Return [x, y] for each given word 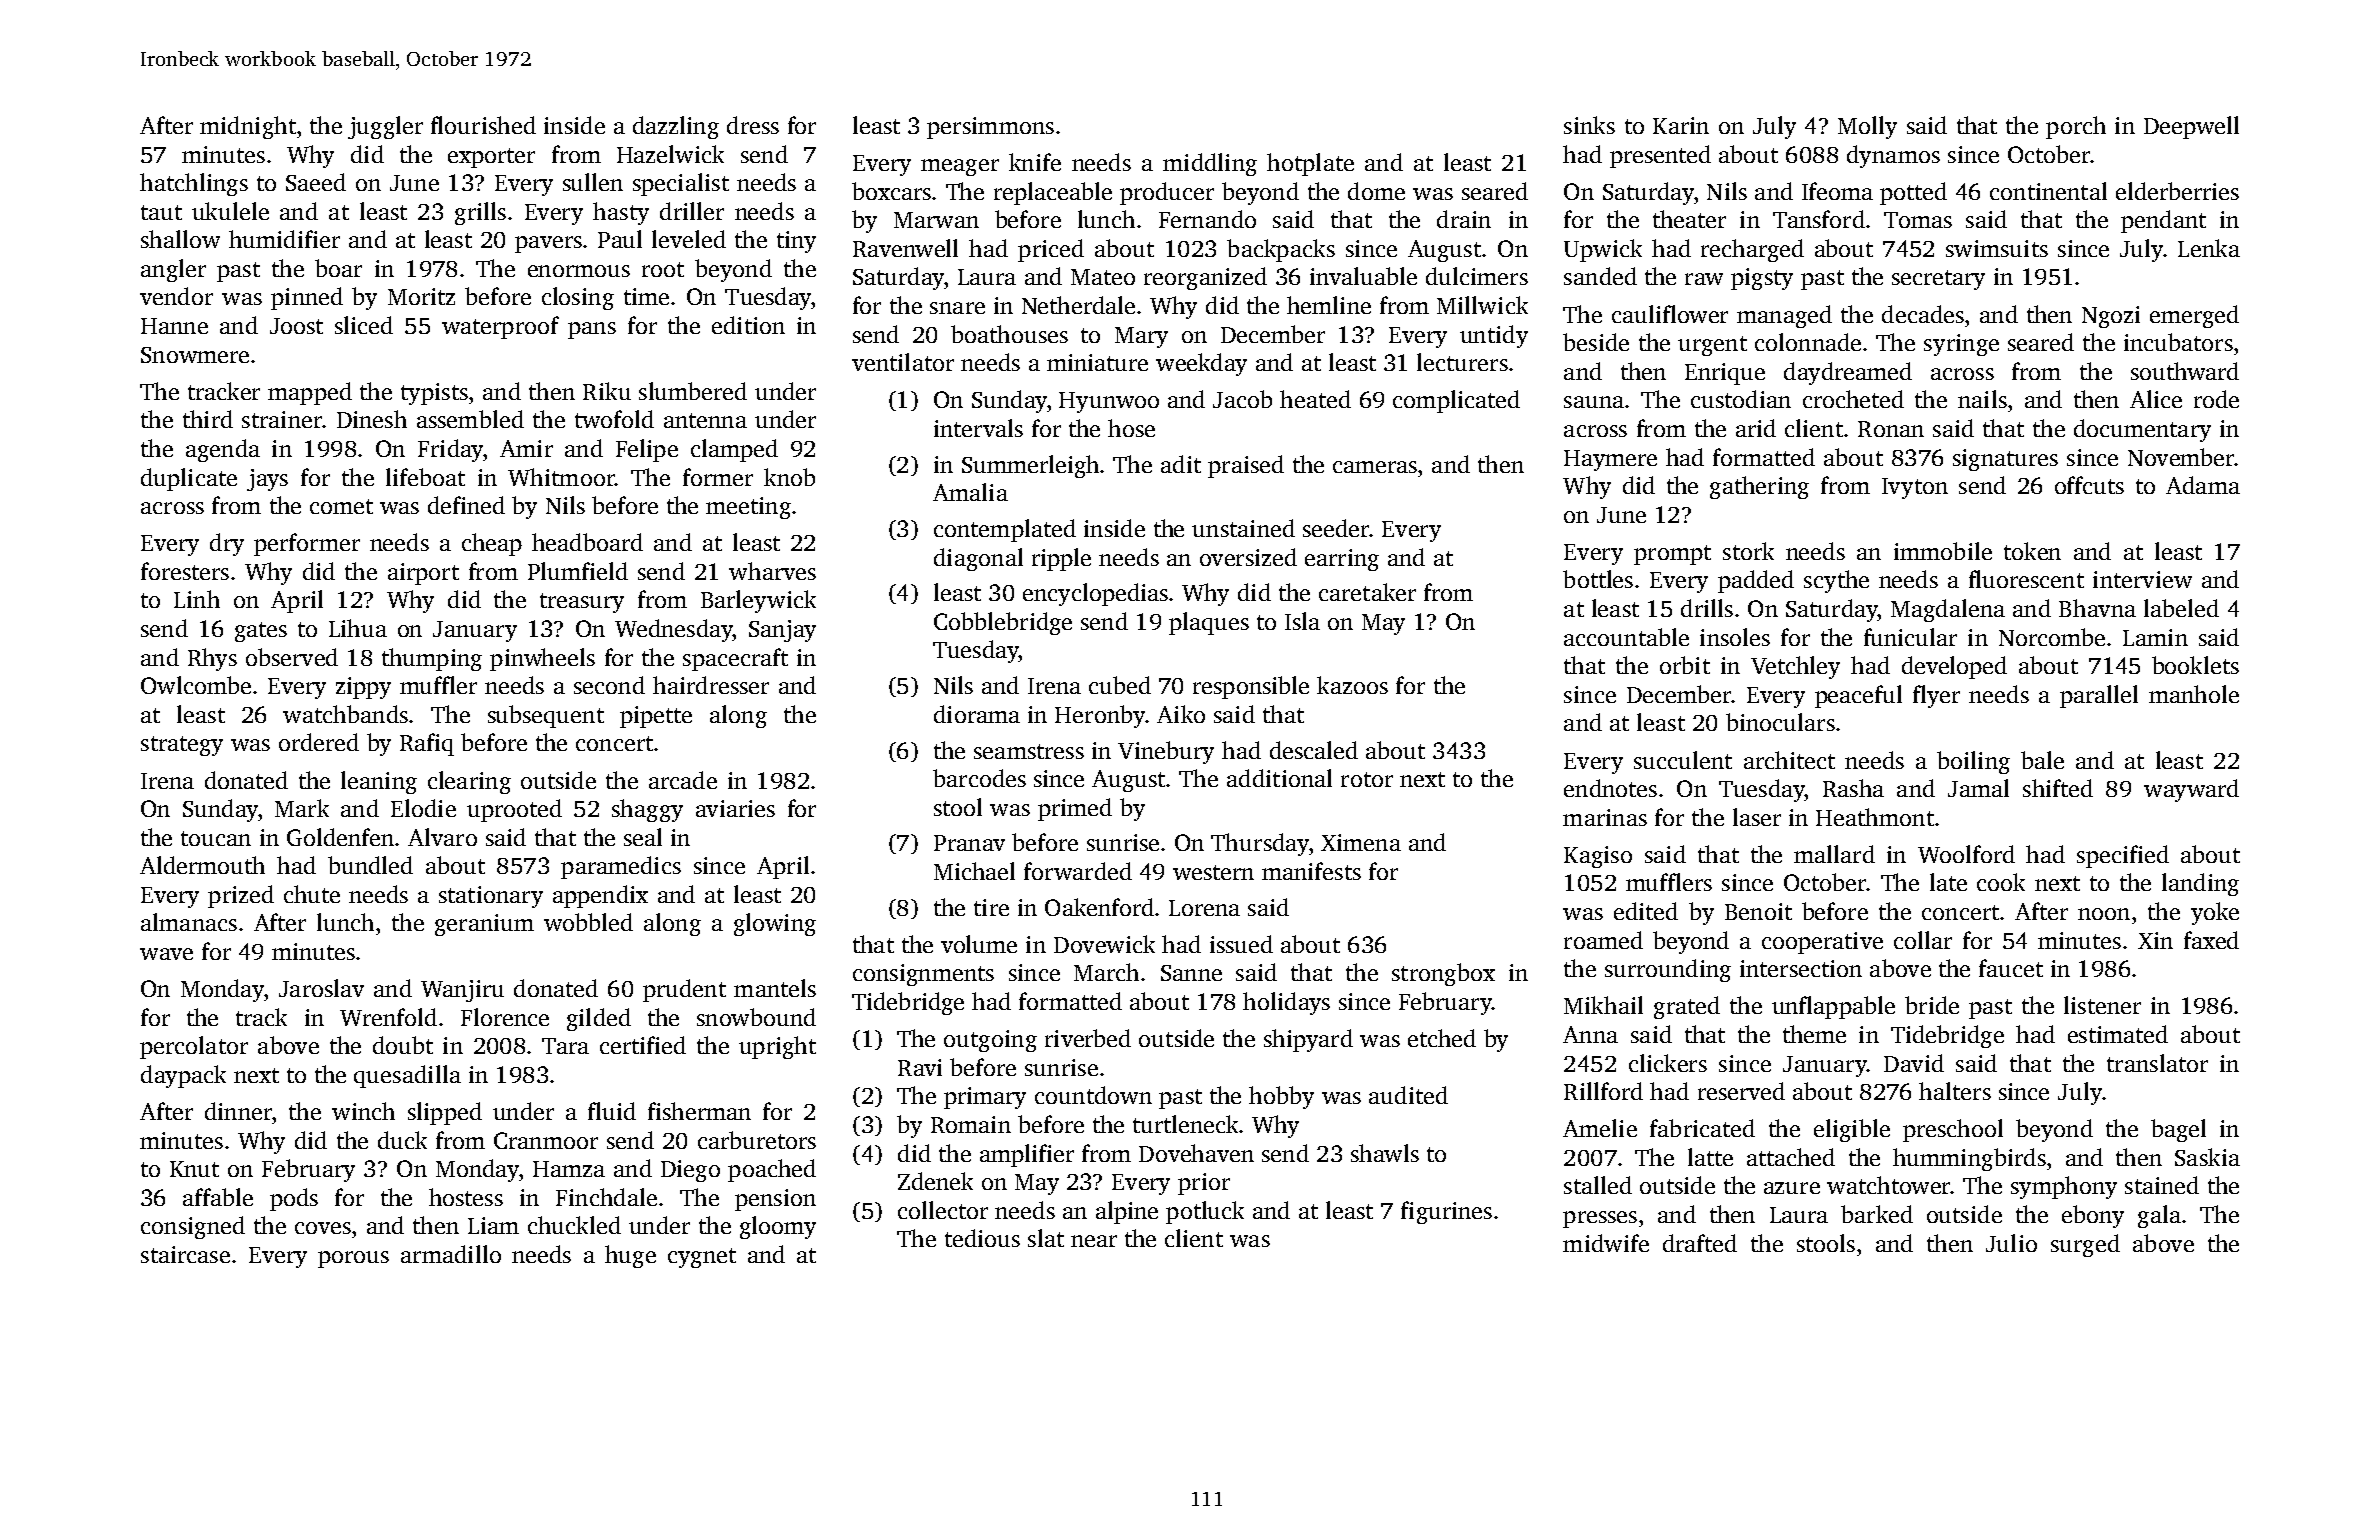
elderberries [2177, 191]
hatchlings [194, 184]
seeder [1336, 528]
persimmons [990, 128]
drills [1707, 608]
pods [294, 1199]
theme [1814, 1034]
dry [227, 544]
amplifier [1027, 1155]
